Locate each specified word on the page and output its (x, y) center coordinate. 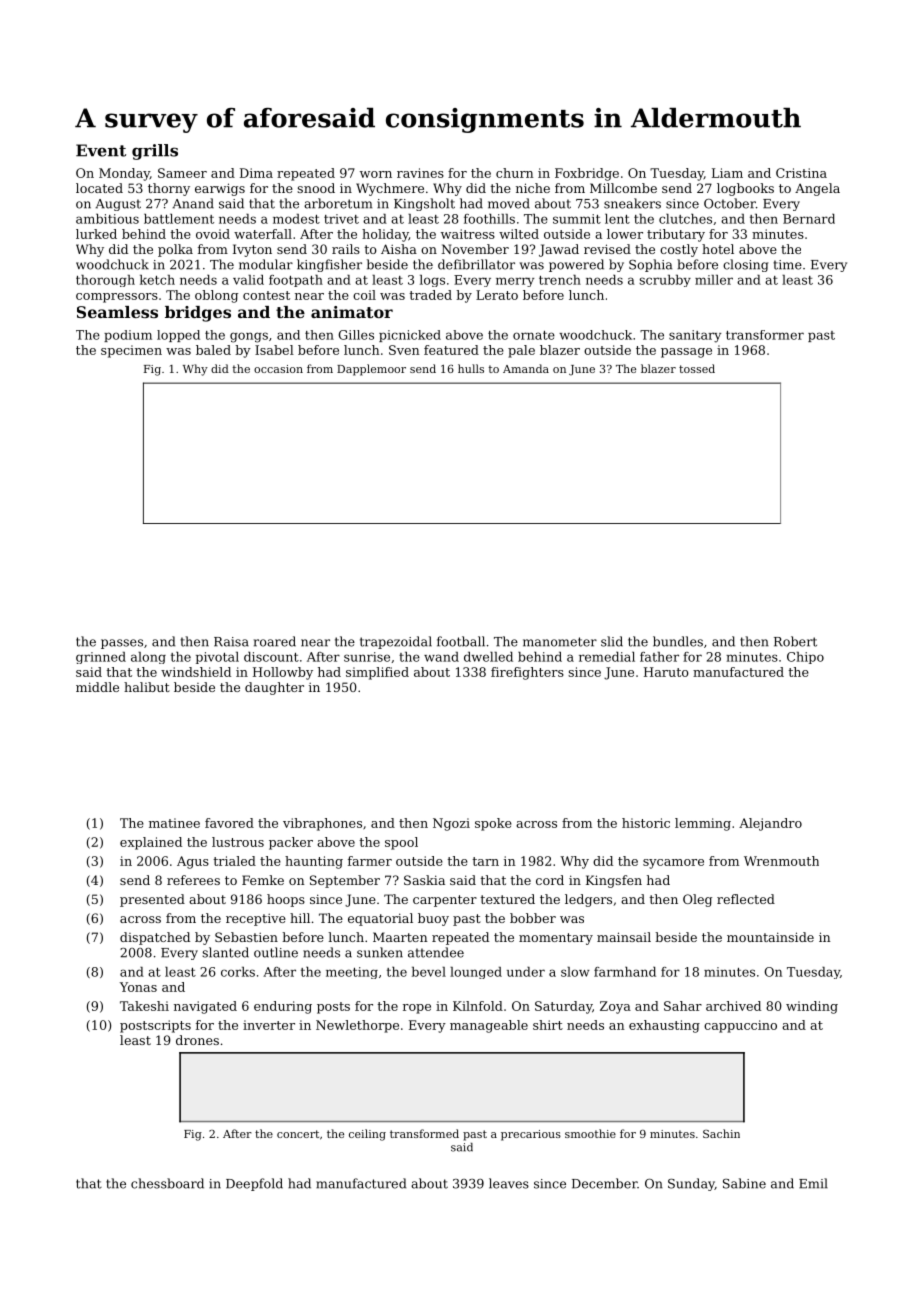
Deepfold (254, 1184)
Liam (727, 173)
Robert (795, 641)
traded (430, 295)
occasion (278, 369)
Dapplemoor (371, 370)
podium (128, 336)
